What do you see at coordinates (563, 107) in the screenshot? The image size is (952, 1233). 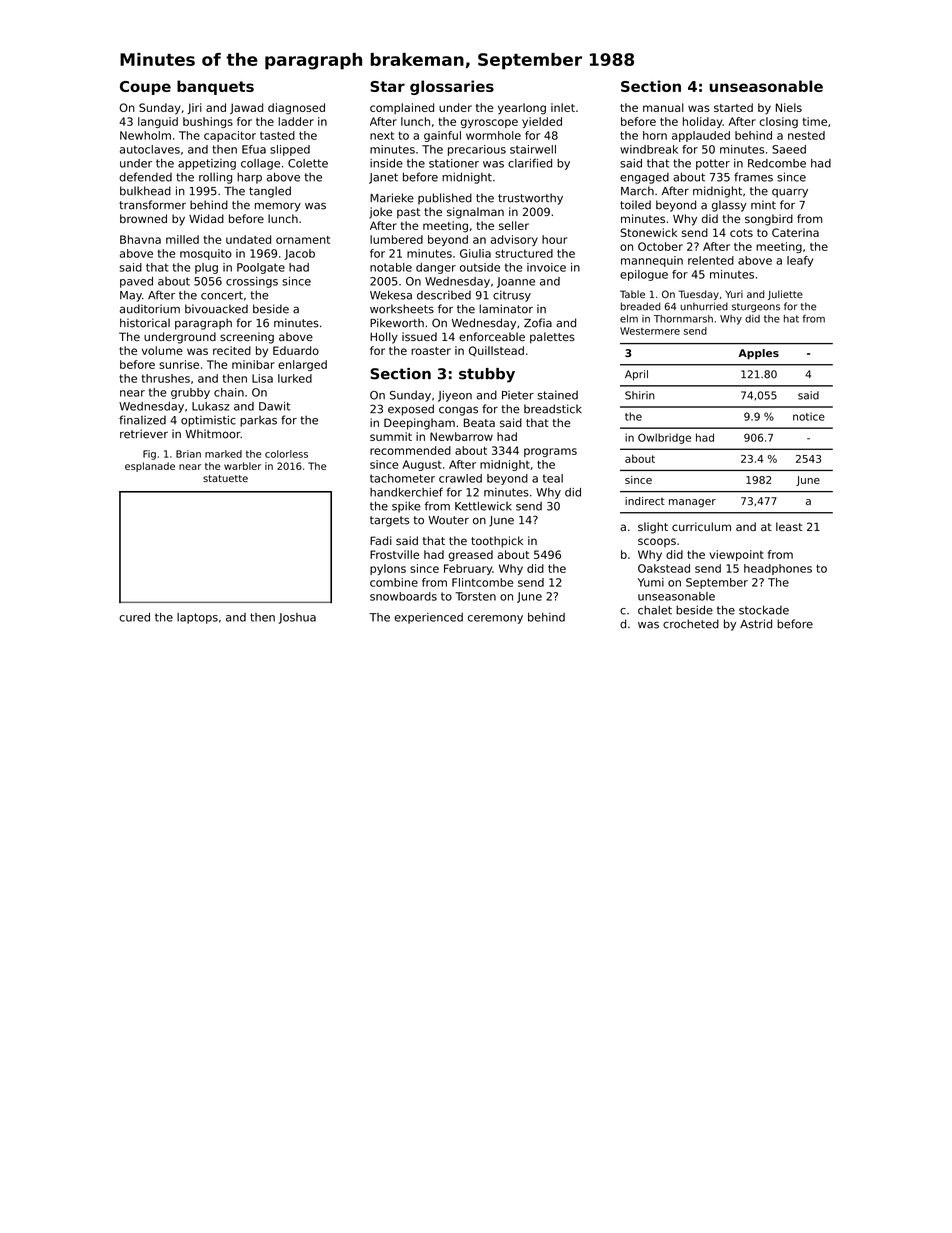 I see `inlet` at bounding box center [563, 107].
